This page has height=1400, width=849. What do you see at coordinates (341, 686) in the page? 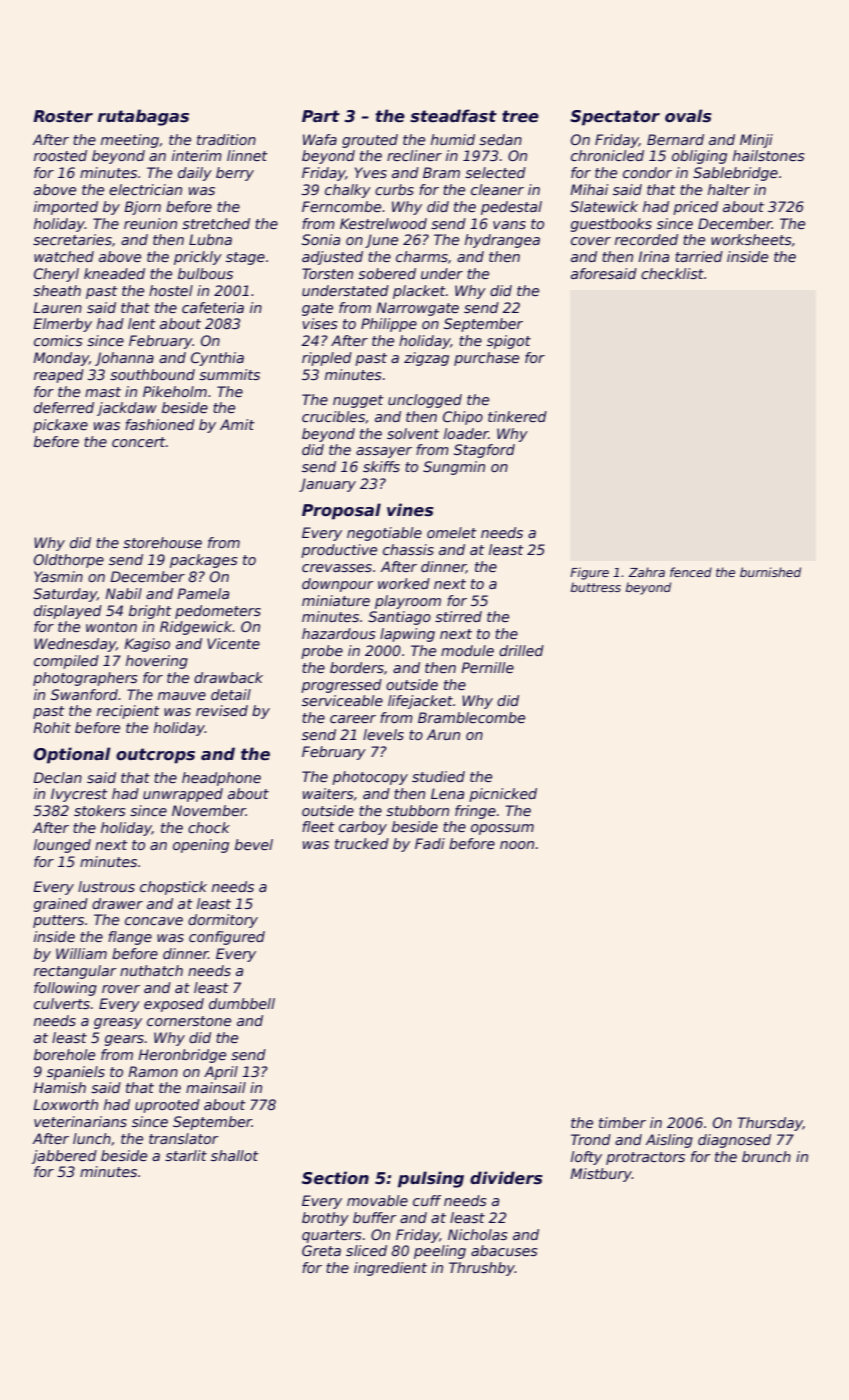
I see `progressed` at bounding box center [341, 686].
